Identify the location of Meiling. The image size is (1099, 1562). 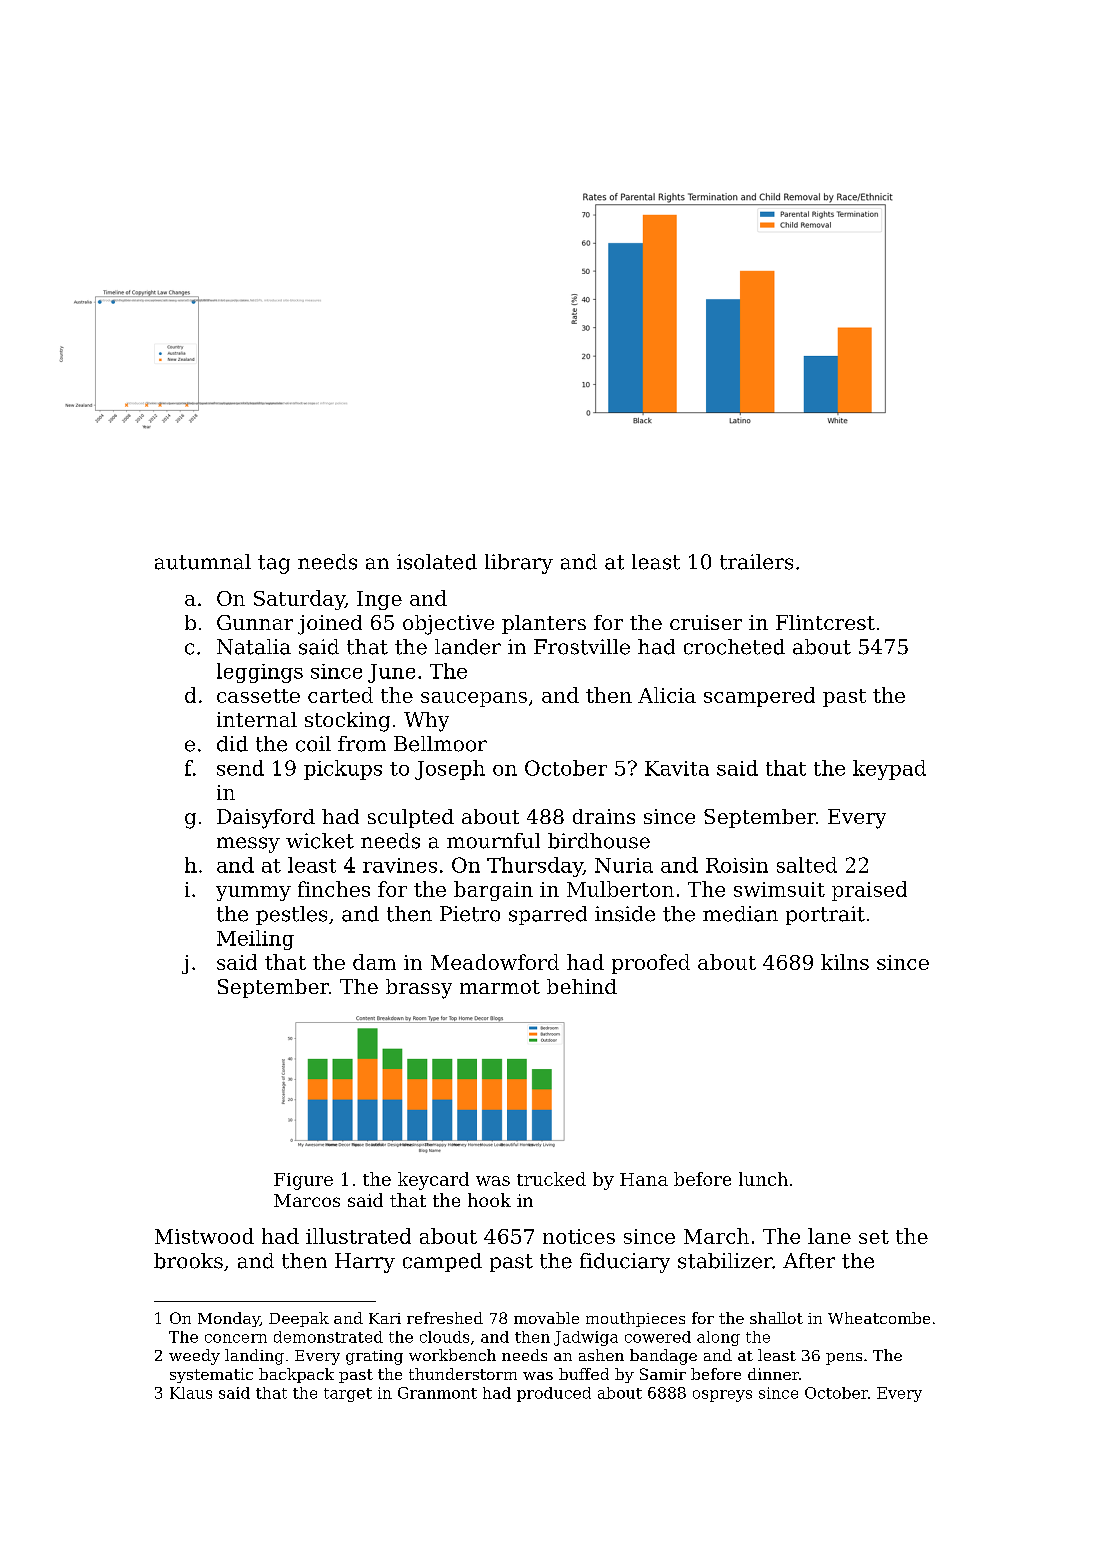
(255, 940).
